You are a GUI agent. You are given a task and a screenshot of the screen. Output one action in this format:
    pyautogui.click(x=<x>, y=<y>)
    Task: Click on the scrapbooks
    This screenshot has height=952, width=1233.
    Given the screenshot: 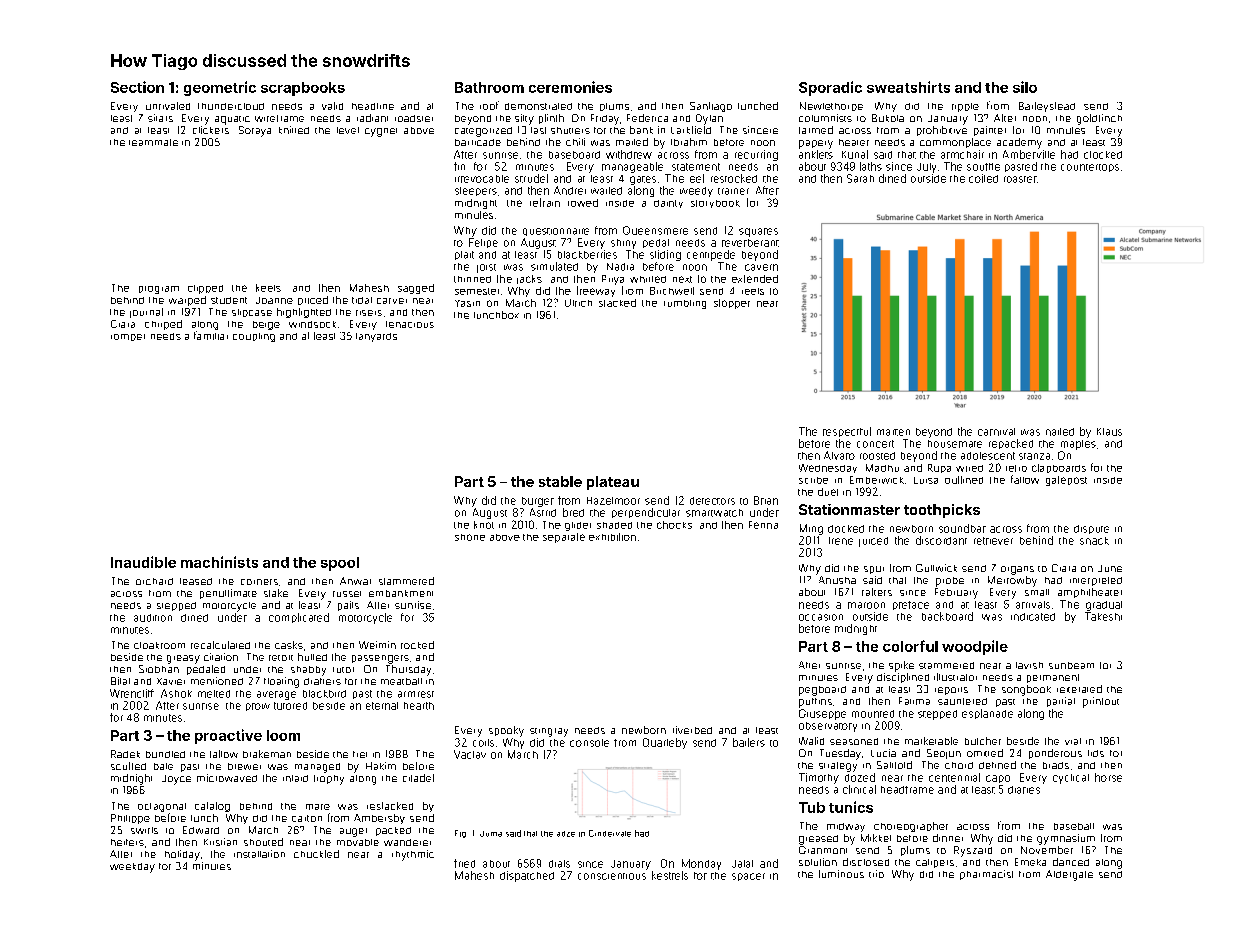 What is the action you would take?
    pyautogui.click(x=303, y=89)
